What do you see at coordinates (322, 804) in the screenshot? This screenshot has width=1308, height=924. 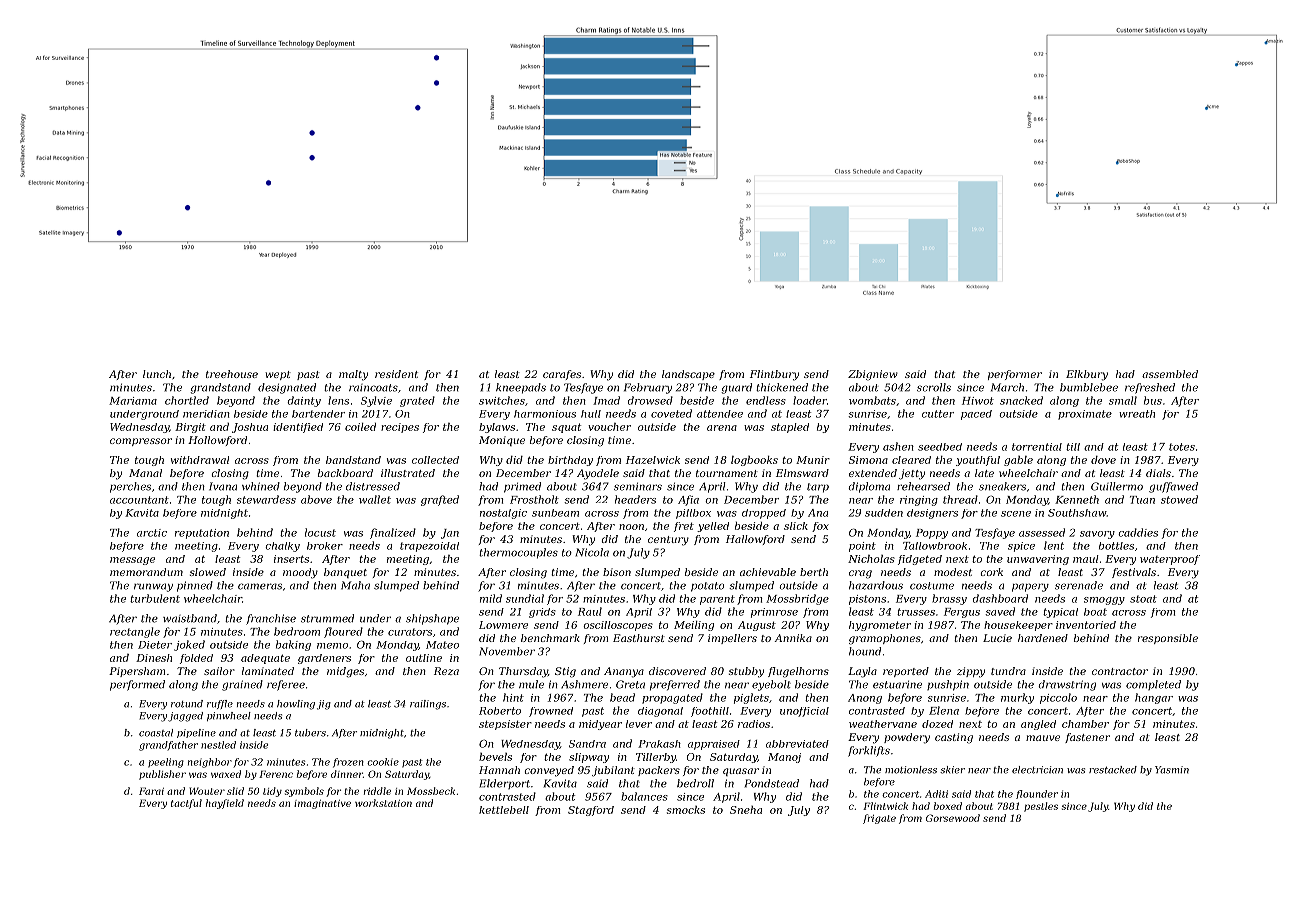 I see `imaginative` at bounding box center [322, 804].
